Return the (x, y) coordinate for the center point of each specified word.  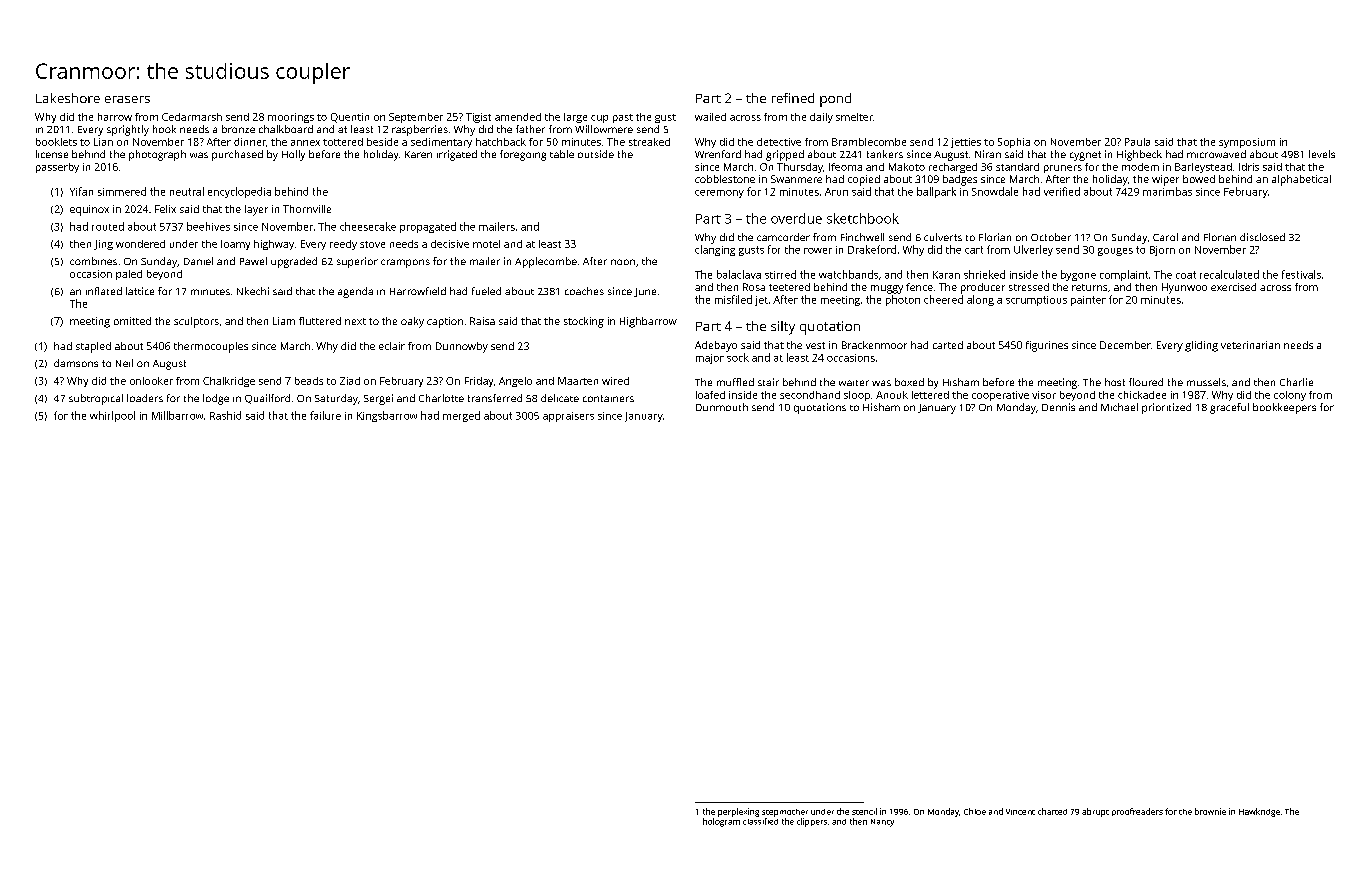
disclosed (1262, 237)
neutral (187, 191)
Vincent (1020, 812)
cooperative (1000, 396)
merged (461, 416)
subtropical (96, 399)
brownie (1210, 811)
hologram (721, 822)
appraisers (568, 417)
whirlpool (112, 416)
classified (760, 821)
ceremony (719, 194)
